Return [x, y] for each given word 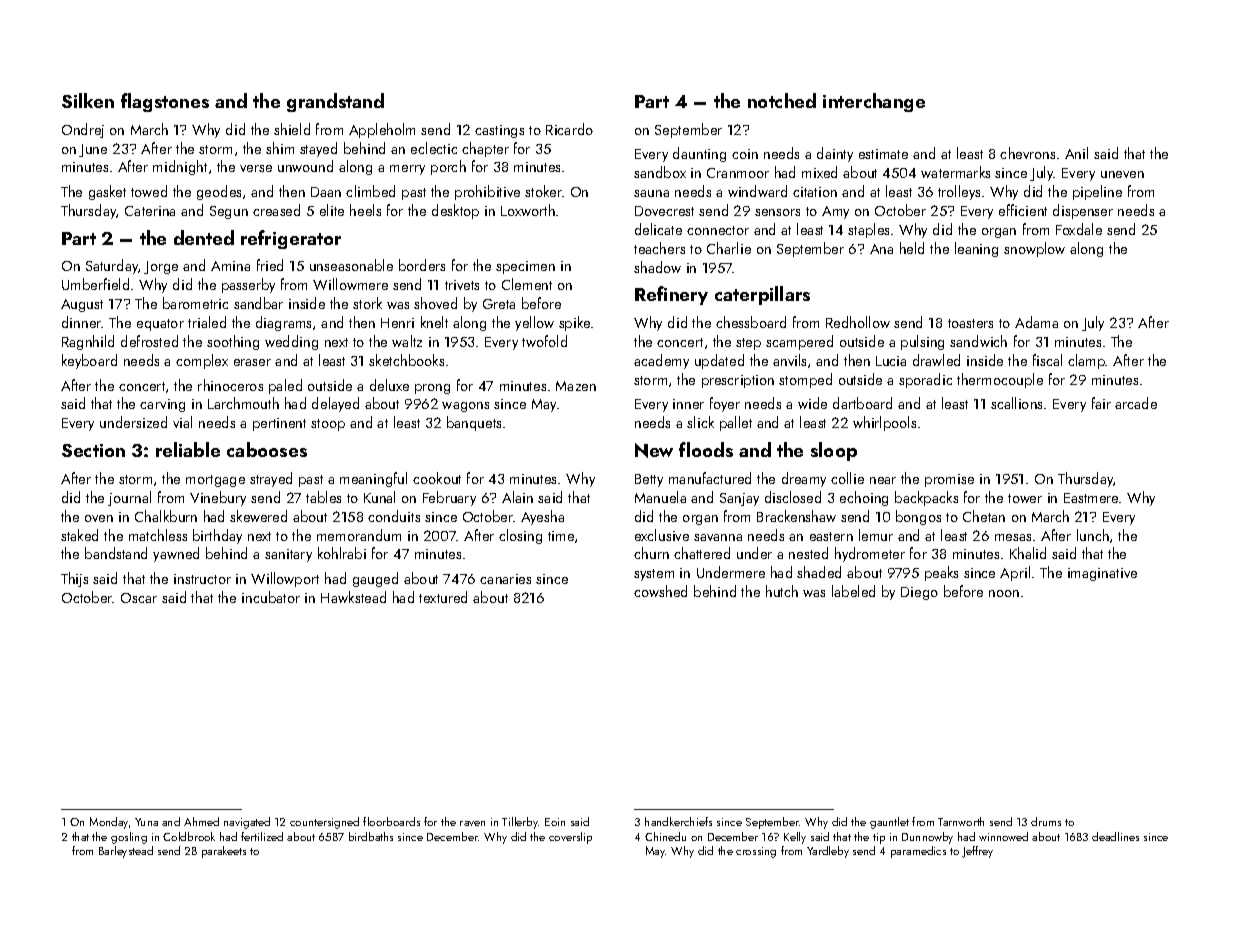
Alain [517, 497]
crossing [756, 852]
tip [879, 838]
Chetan [984, 516]
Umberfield [95, 284]
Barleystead [126, 852]
